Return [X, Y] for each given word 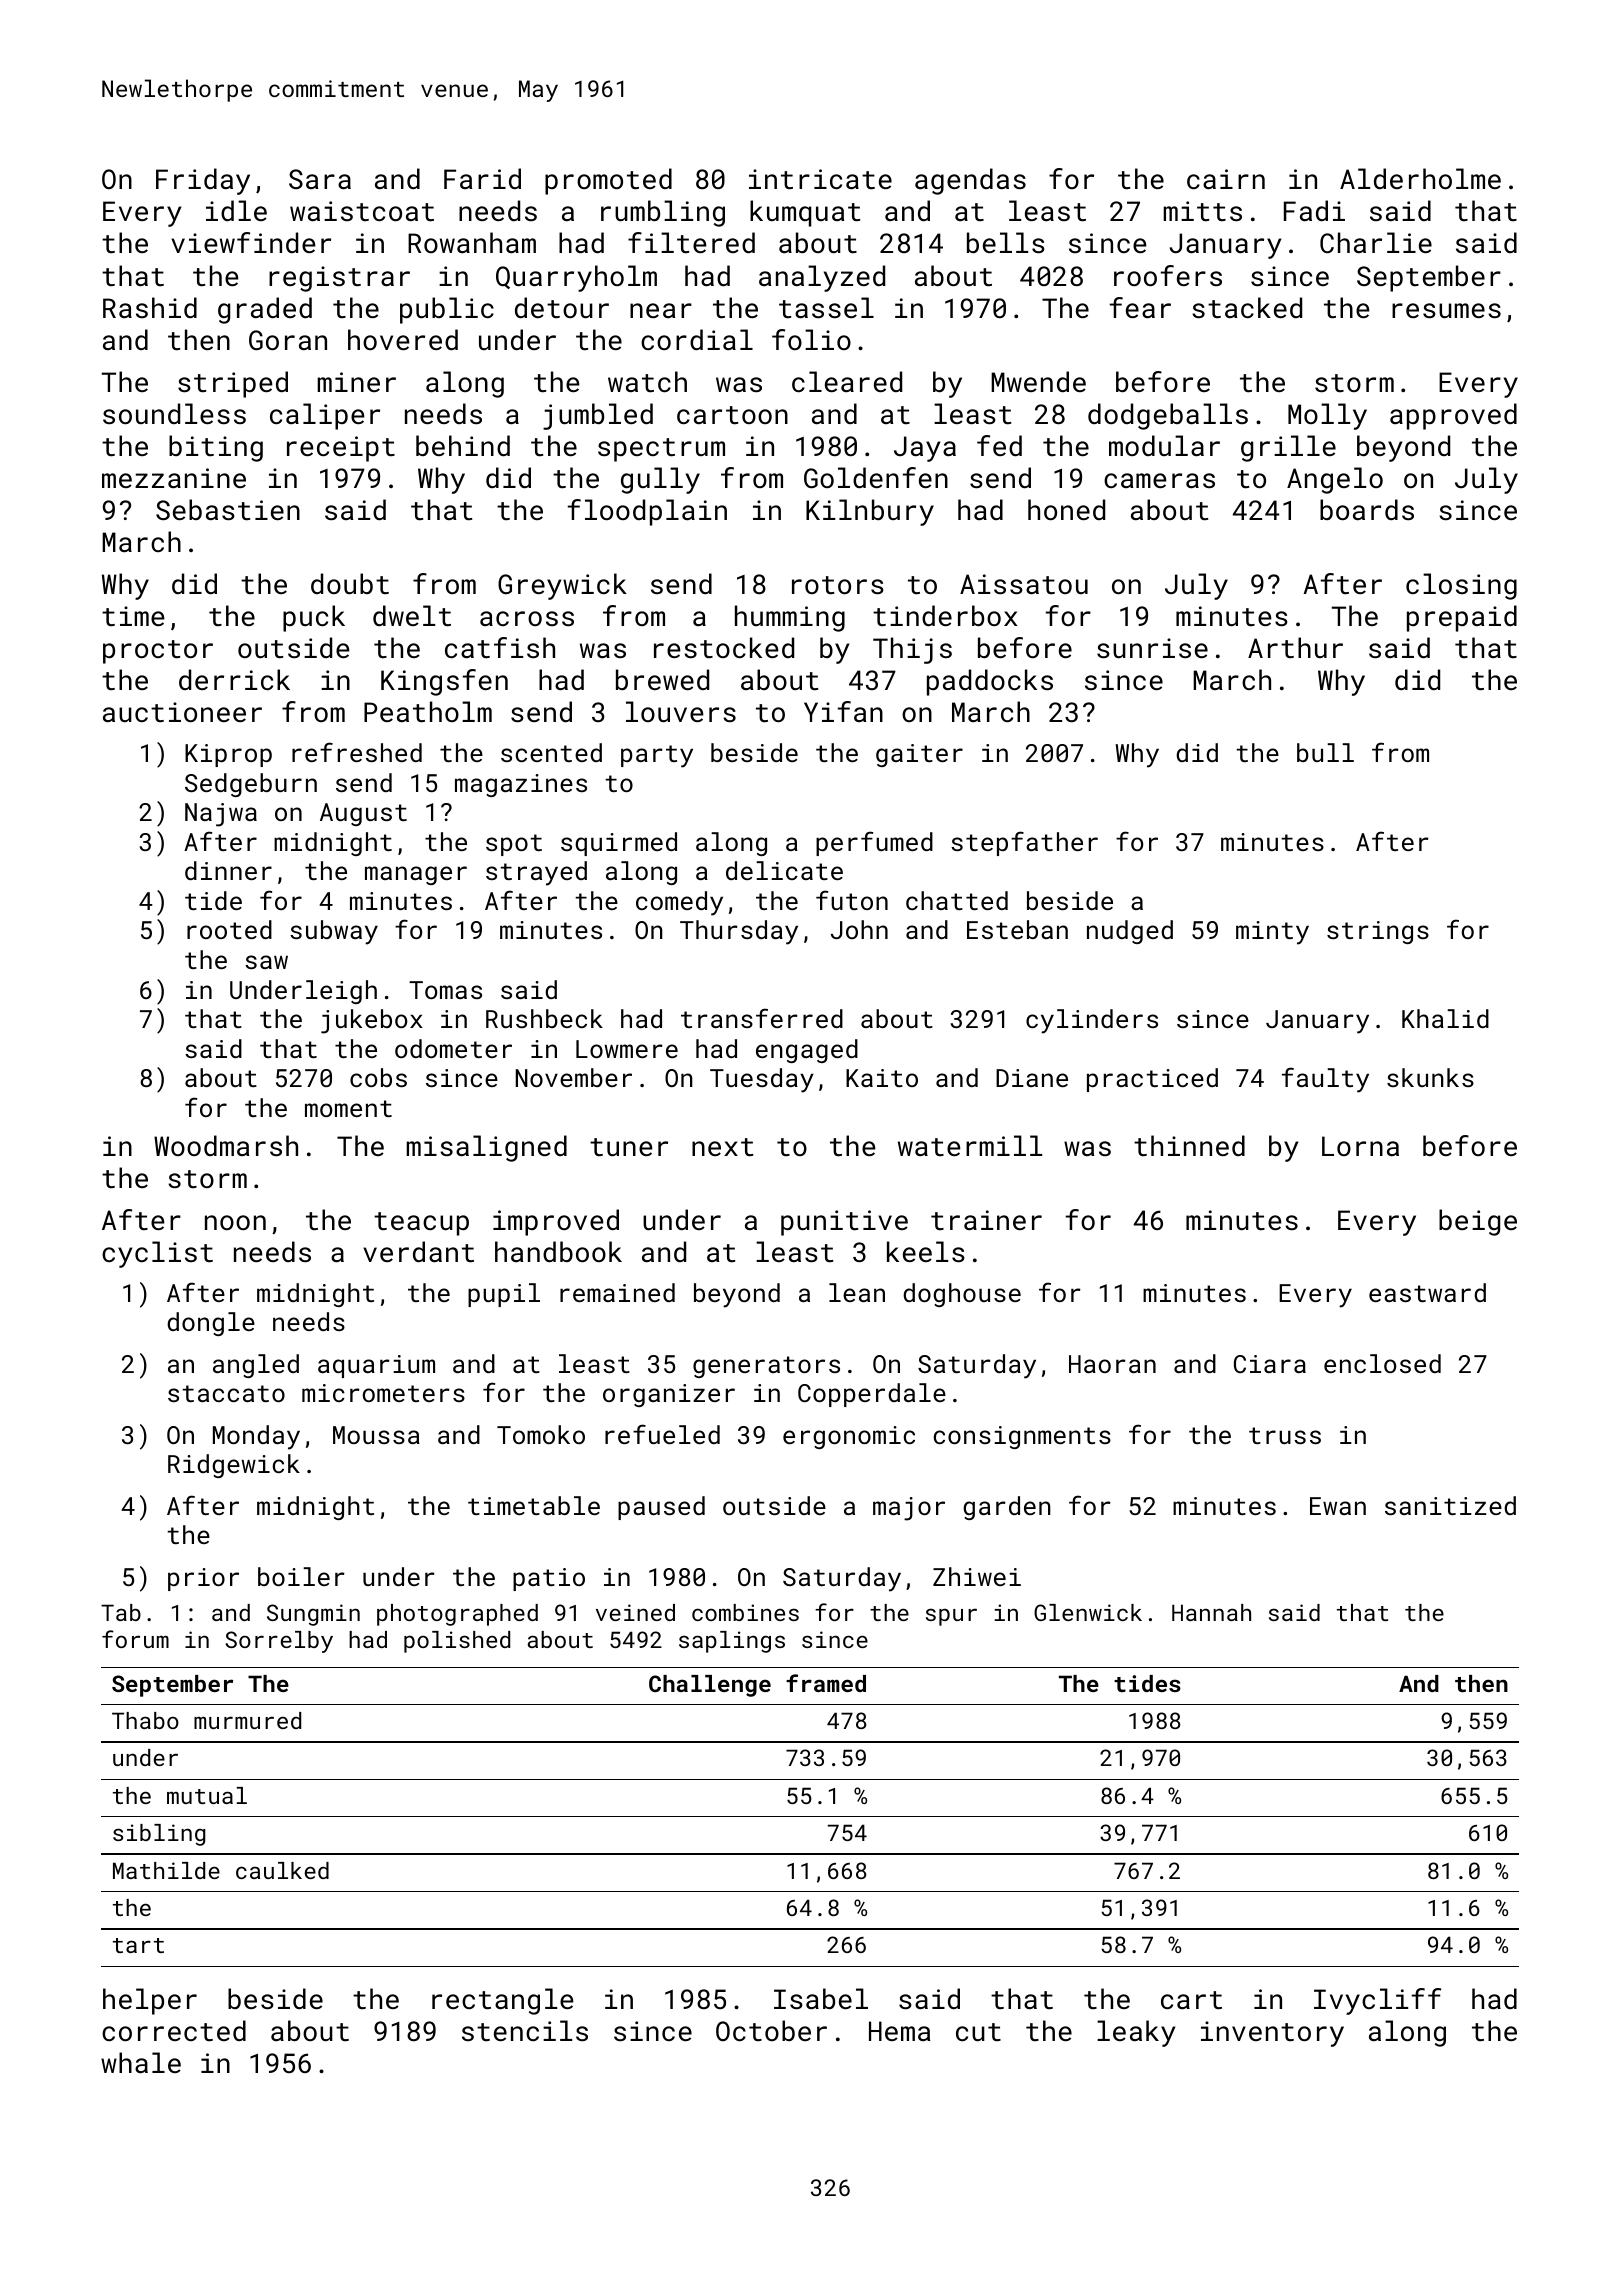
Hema [899, 2031]
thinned [1189, 1145]
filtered [691, 243]
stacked [1247, 307]
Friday [203, 181]
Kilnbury [870, 512]
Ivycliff [1377, 2001]
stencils [525, 2030]
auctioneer [182, 712]
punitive [844, 1223]
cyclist [157, 1254]
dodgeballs [1168, 416]
